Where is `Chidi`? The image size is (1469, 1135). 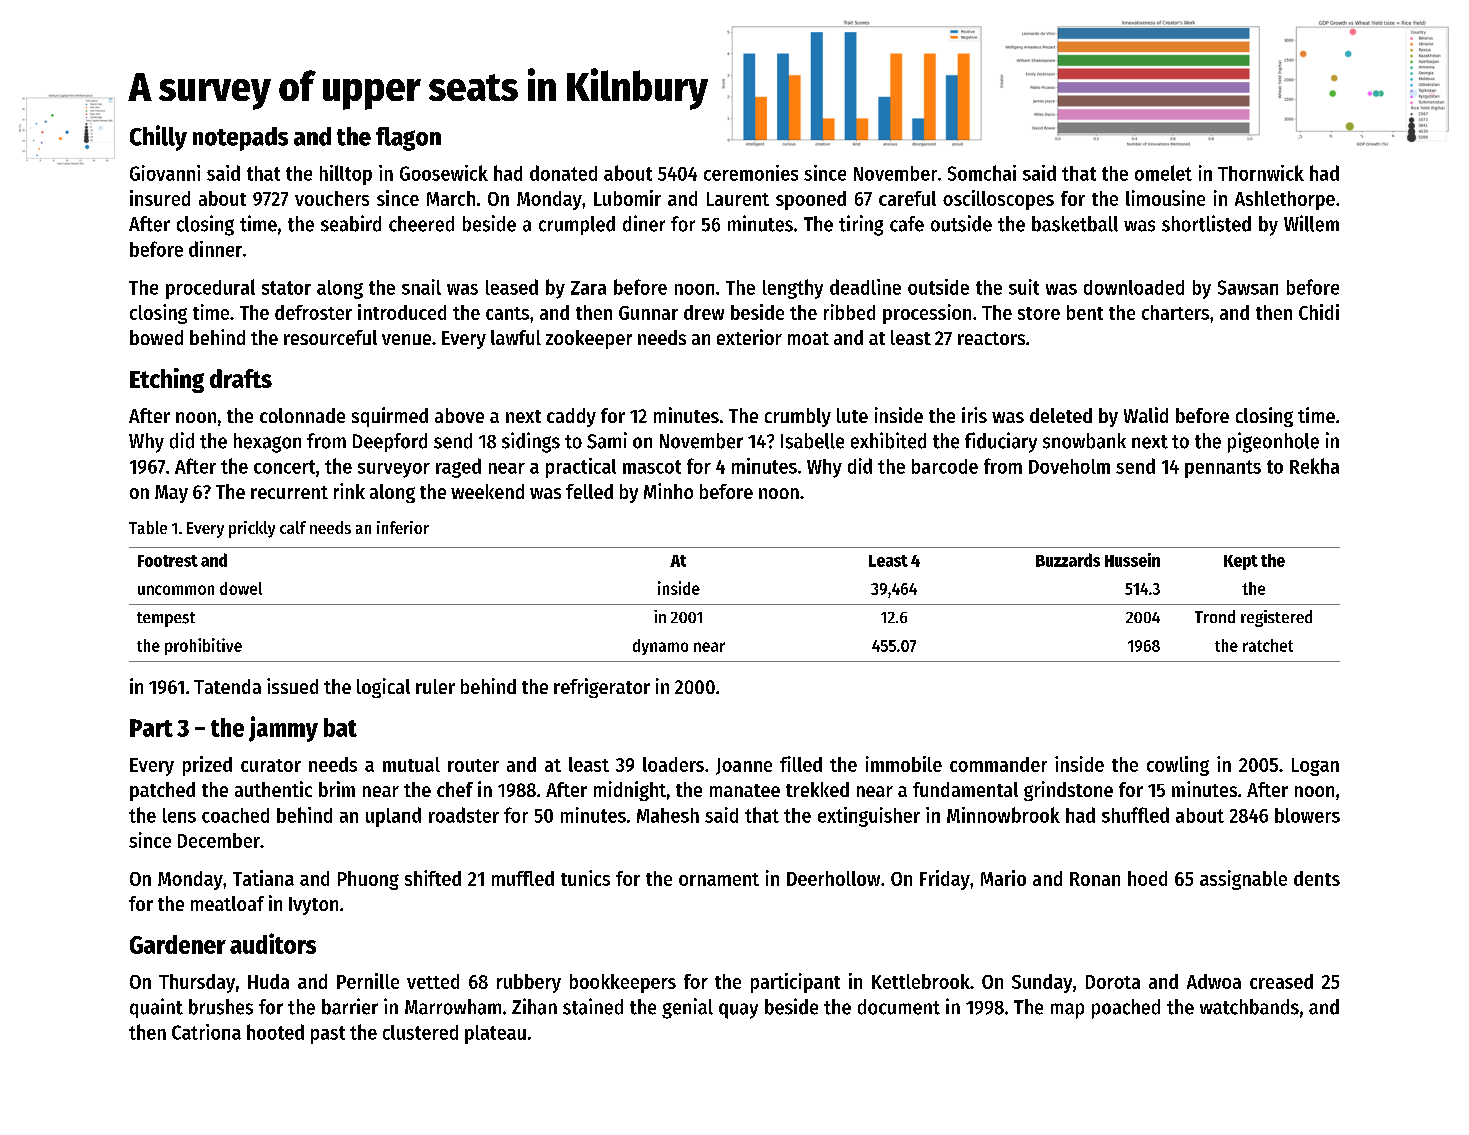
Chidi is located at coordinates (1319, 312).
